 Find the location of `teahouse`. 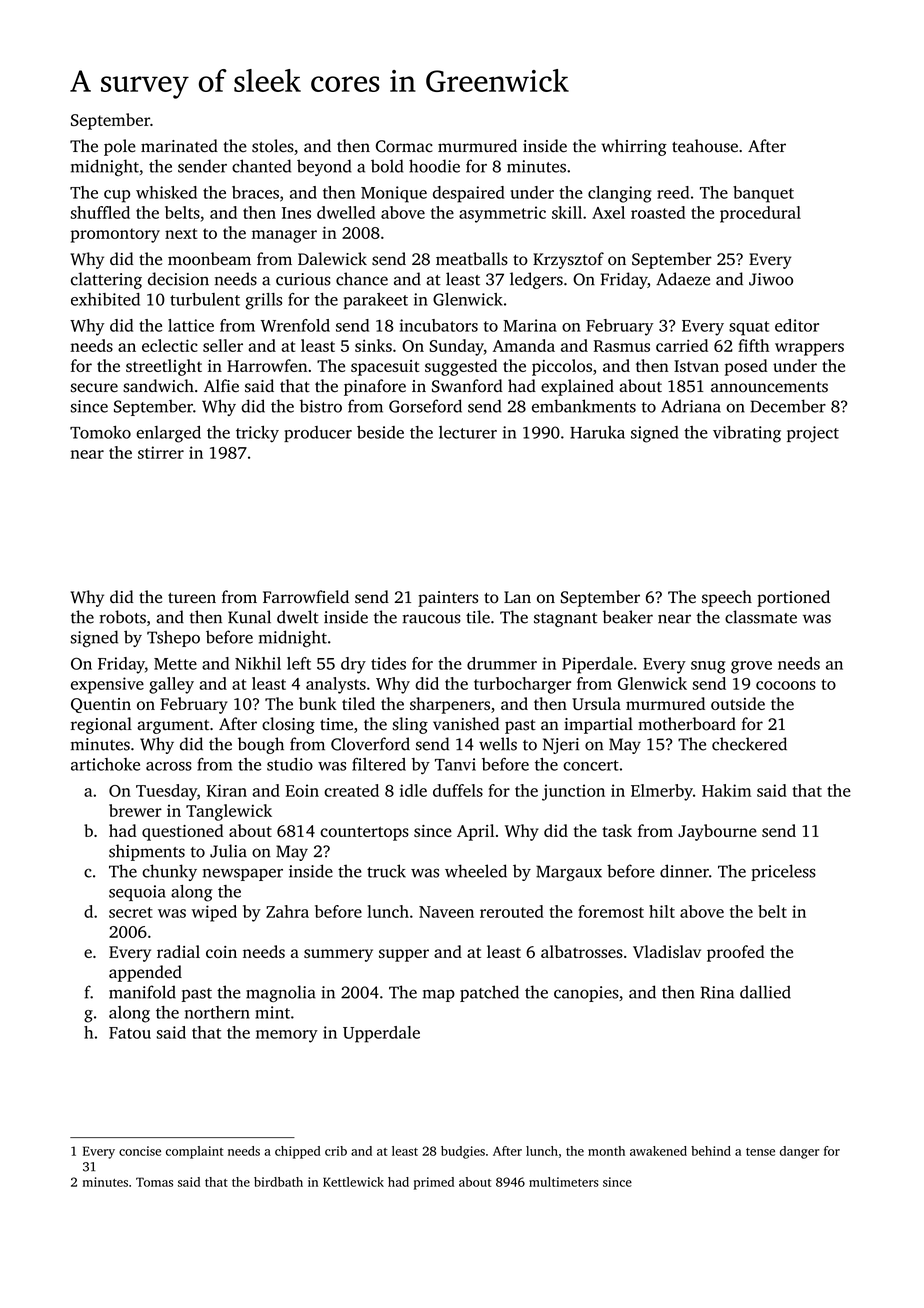

teahouse is located at coordinates (705, 146).
